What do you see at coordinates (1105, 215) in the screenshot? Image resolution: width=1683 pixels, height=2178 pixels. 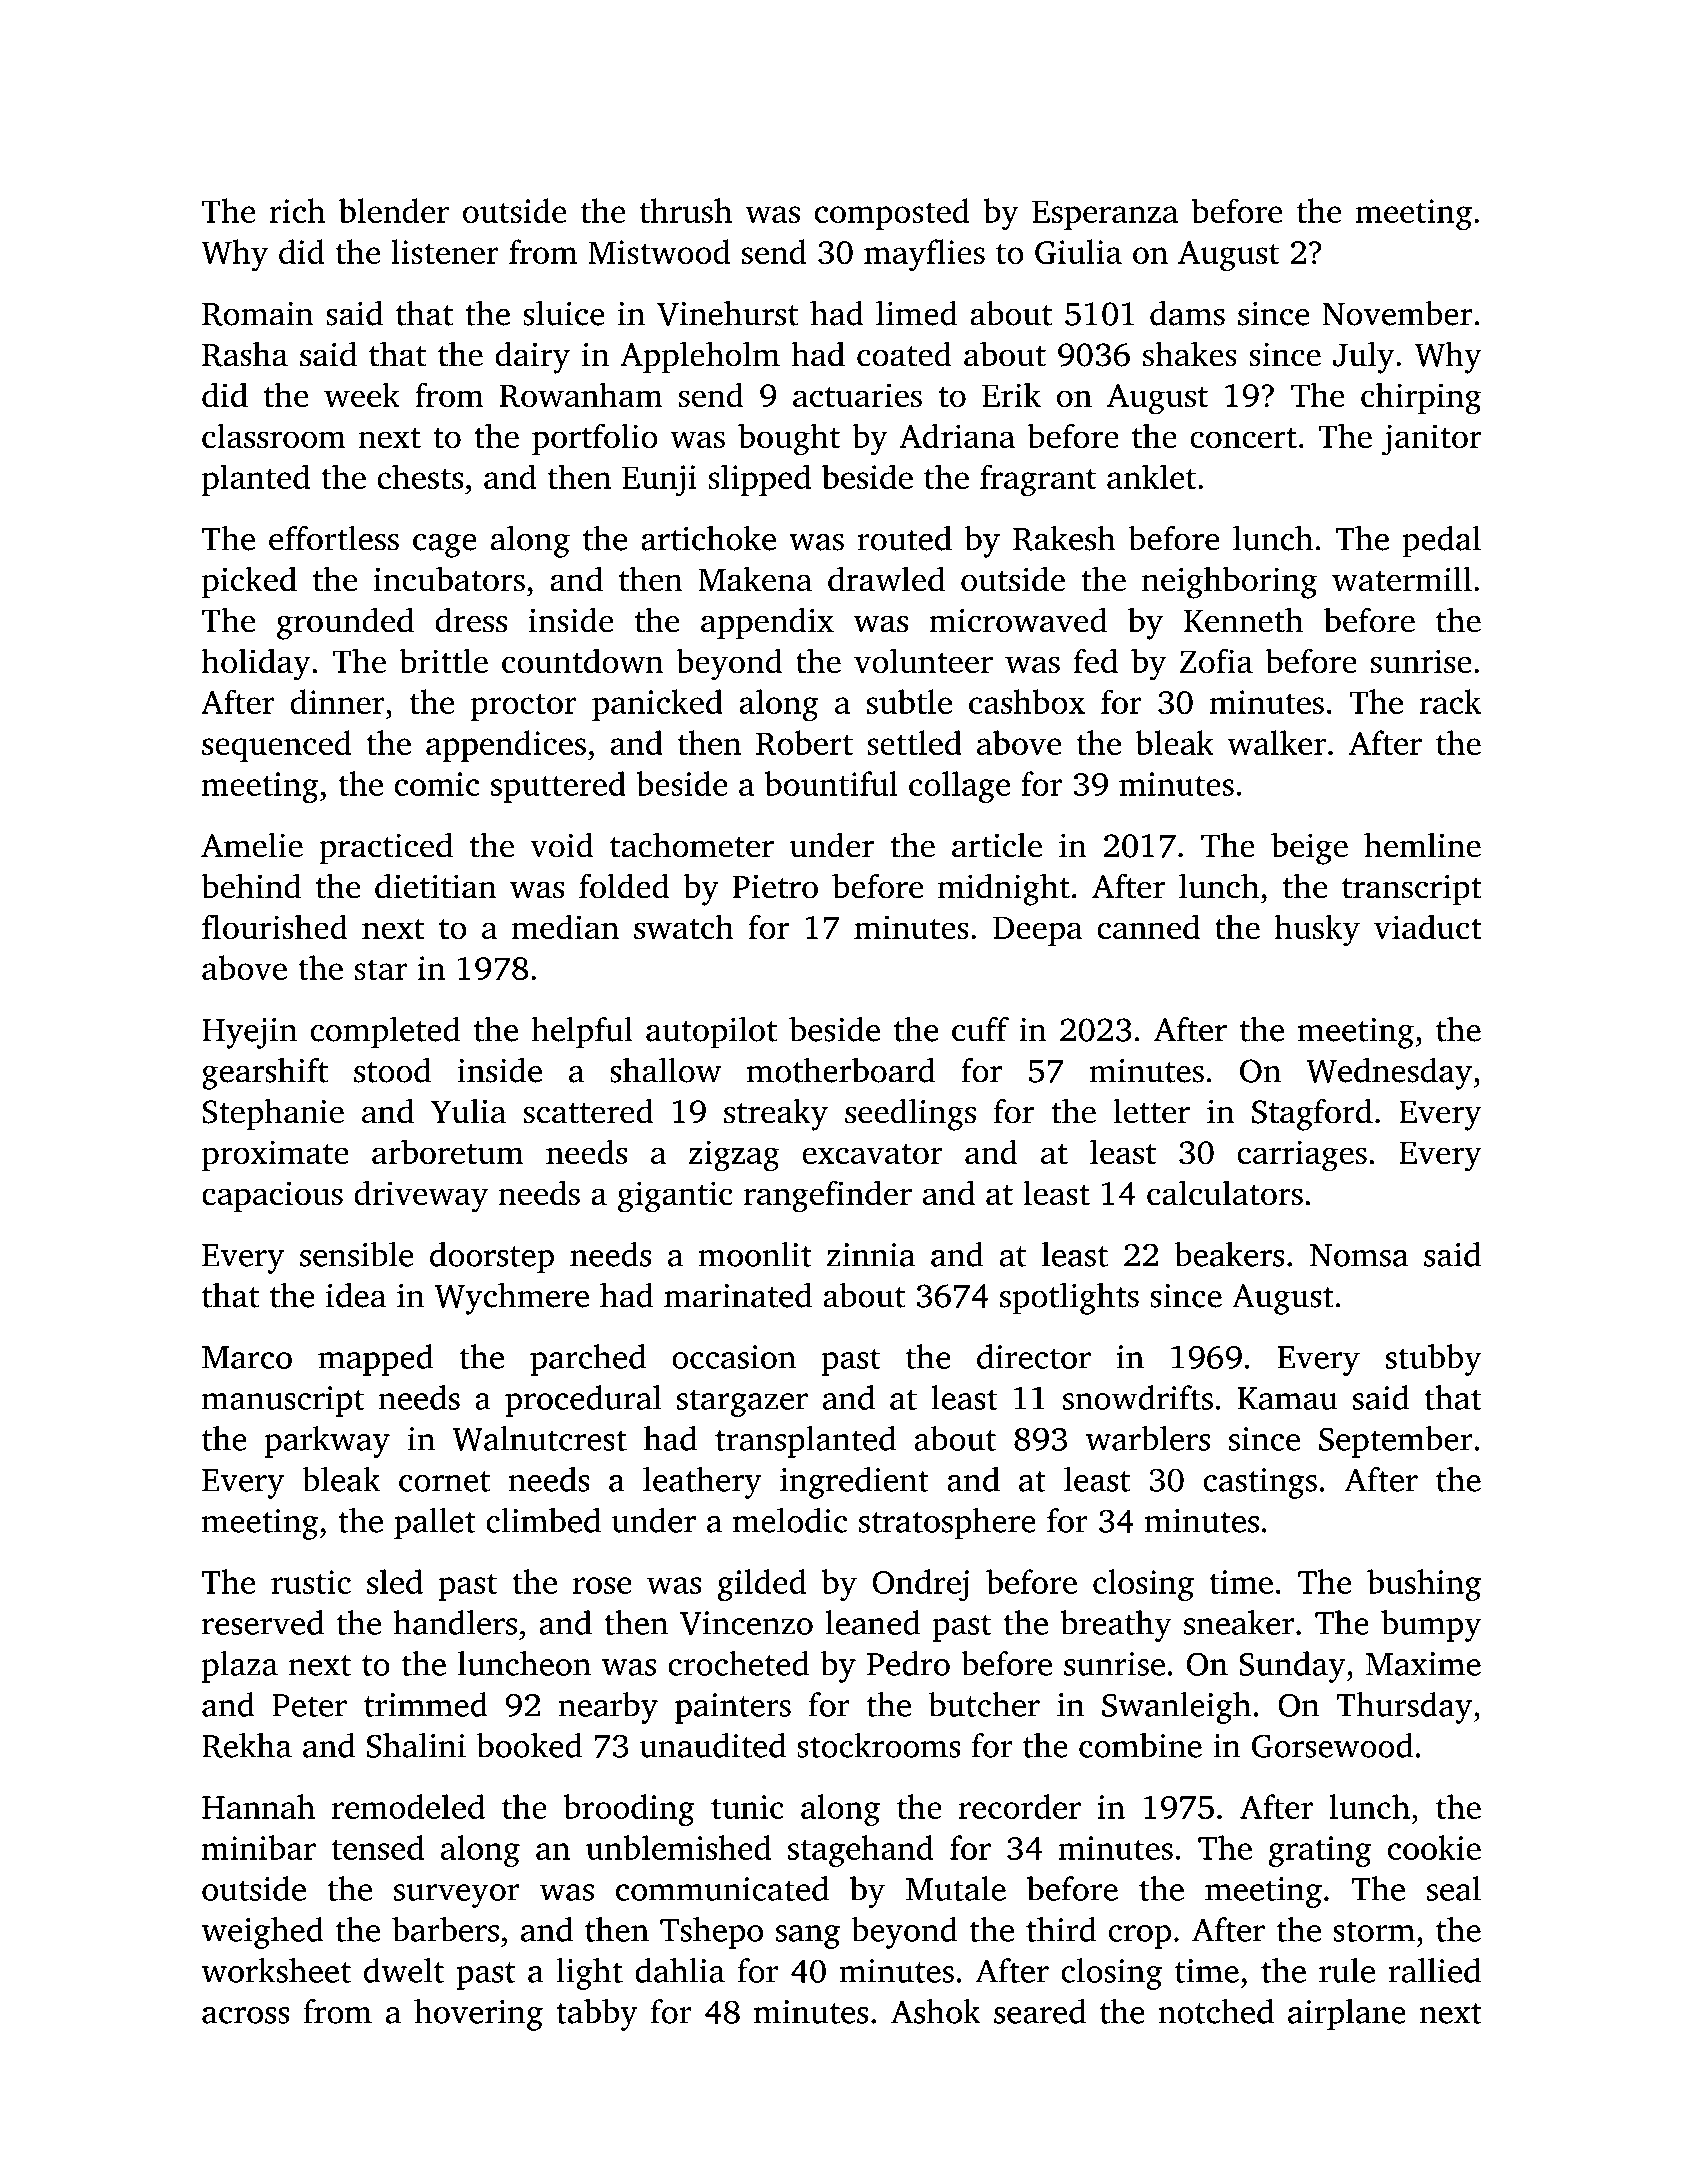 I see `Esperanza` at bounding box center [1105, 215].
